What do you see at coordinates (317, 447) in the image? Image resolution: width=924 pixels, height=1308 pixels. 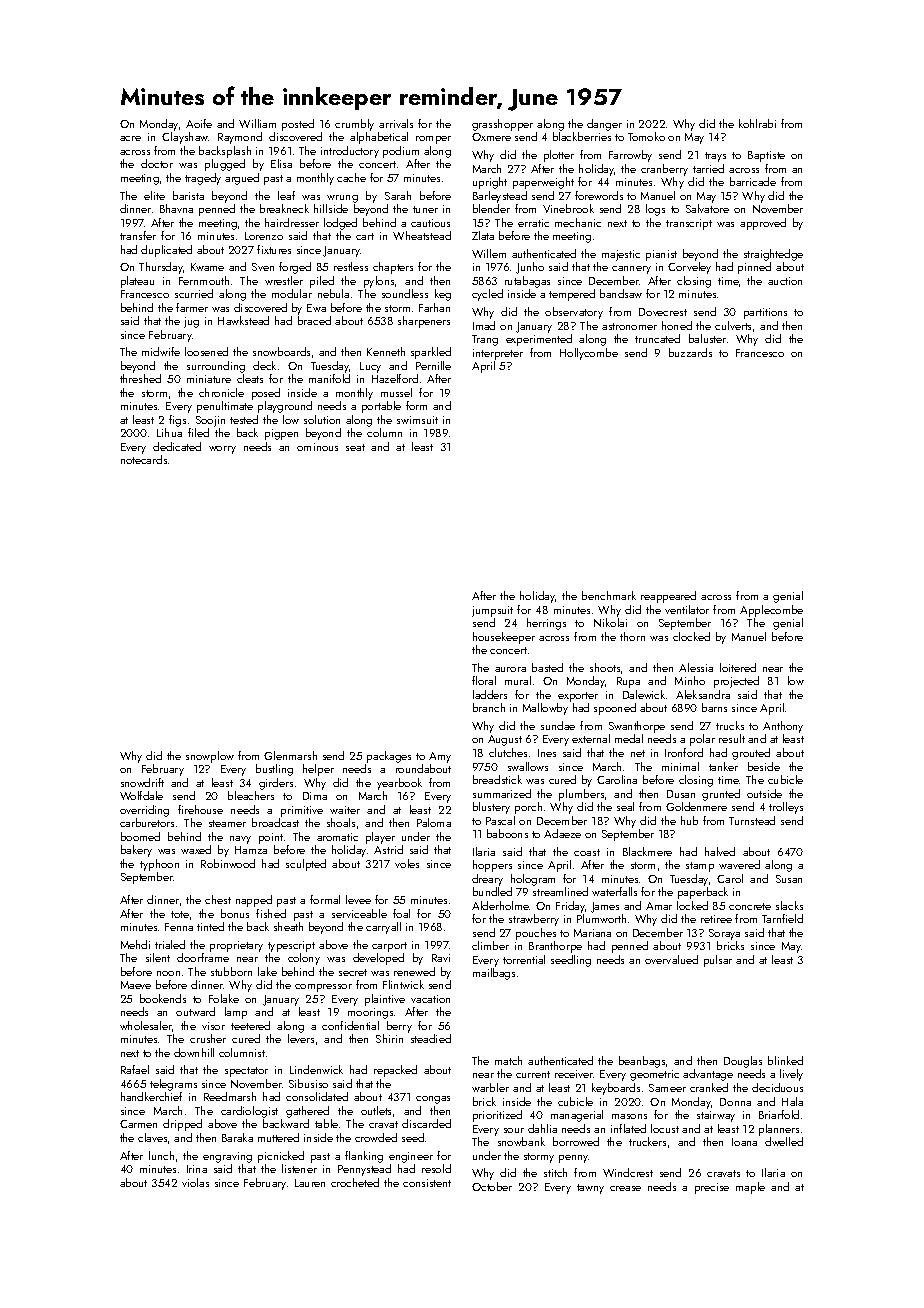 I see `ominous` at bounding box center [317, 447].
